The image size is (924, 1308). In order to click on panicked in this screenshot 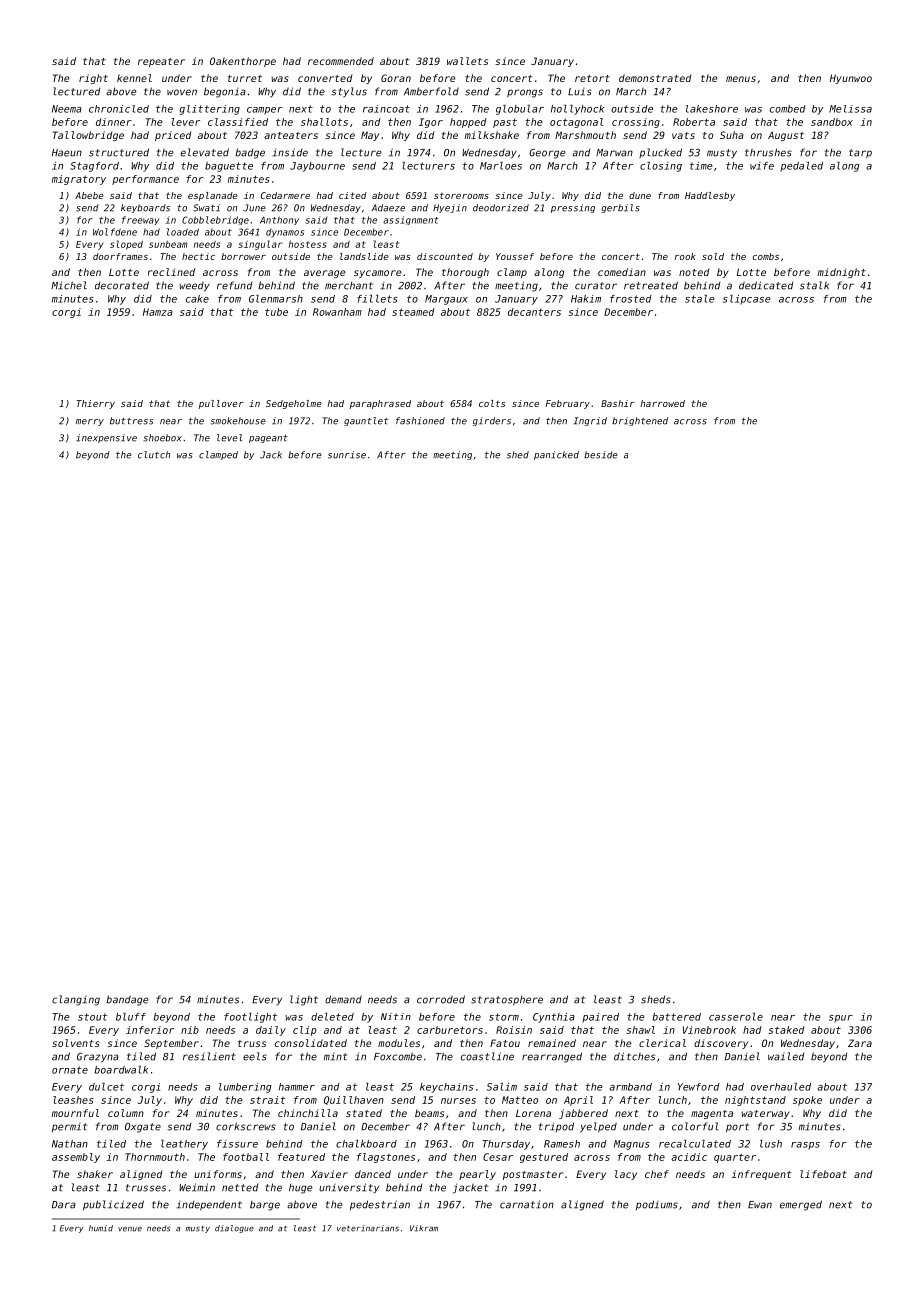, I will do `click(556, 455)`.
